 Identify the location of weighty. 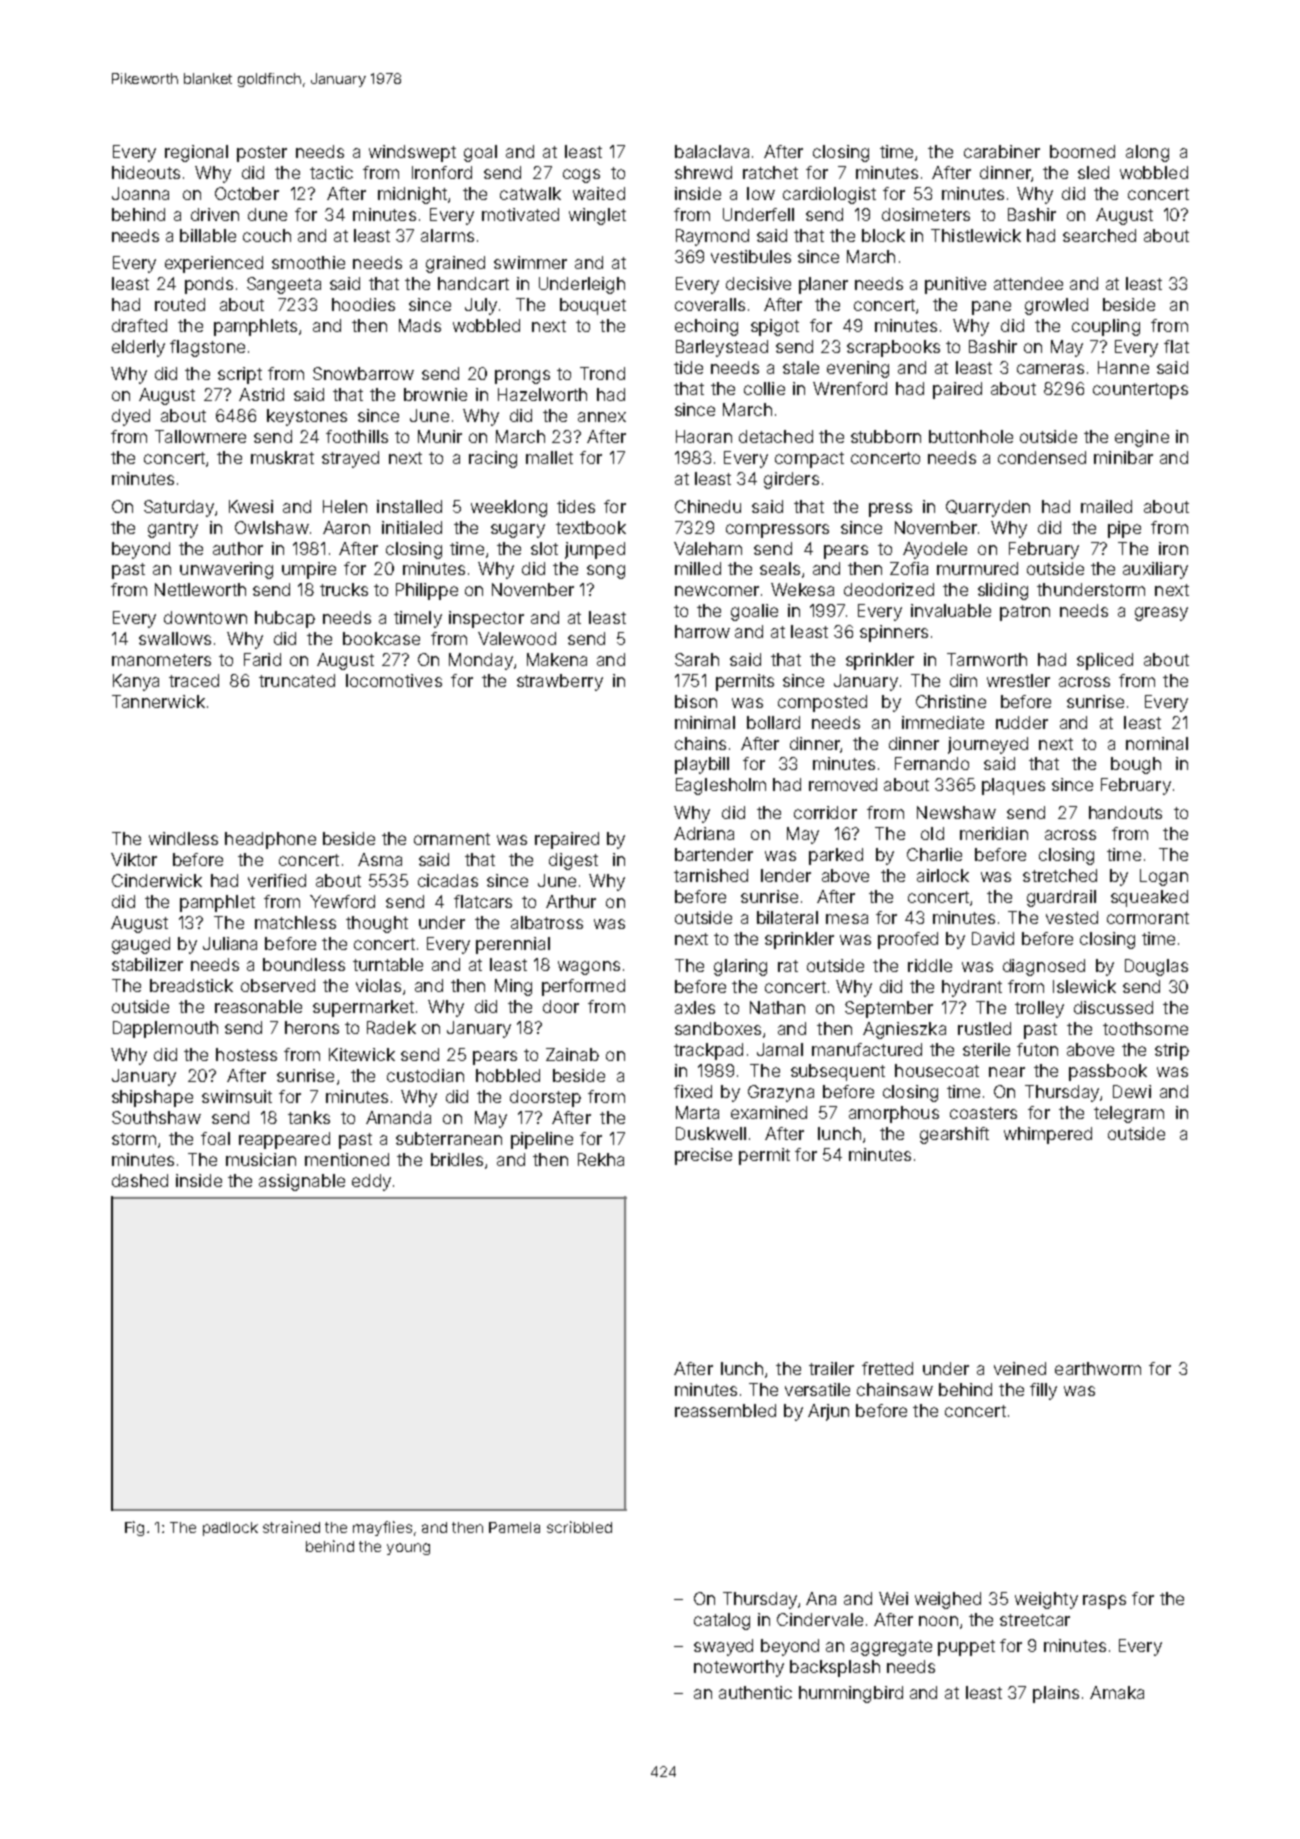
(1046, 1600).
